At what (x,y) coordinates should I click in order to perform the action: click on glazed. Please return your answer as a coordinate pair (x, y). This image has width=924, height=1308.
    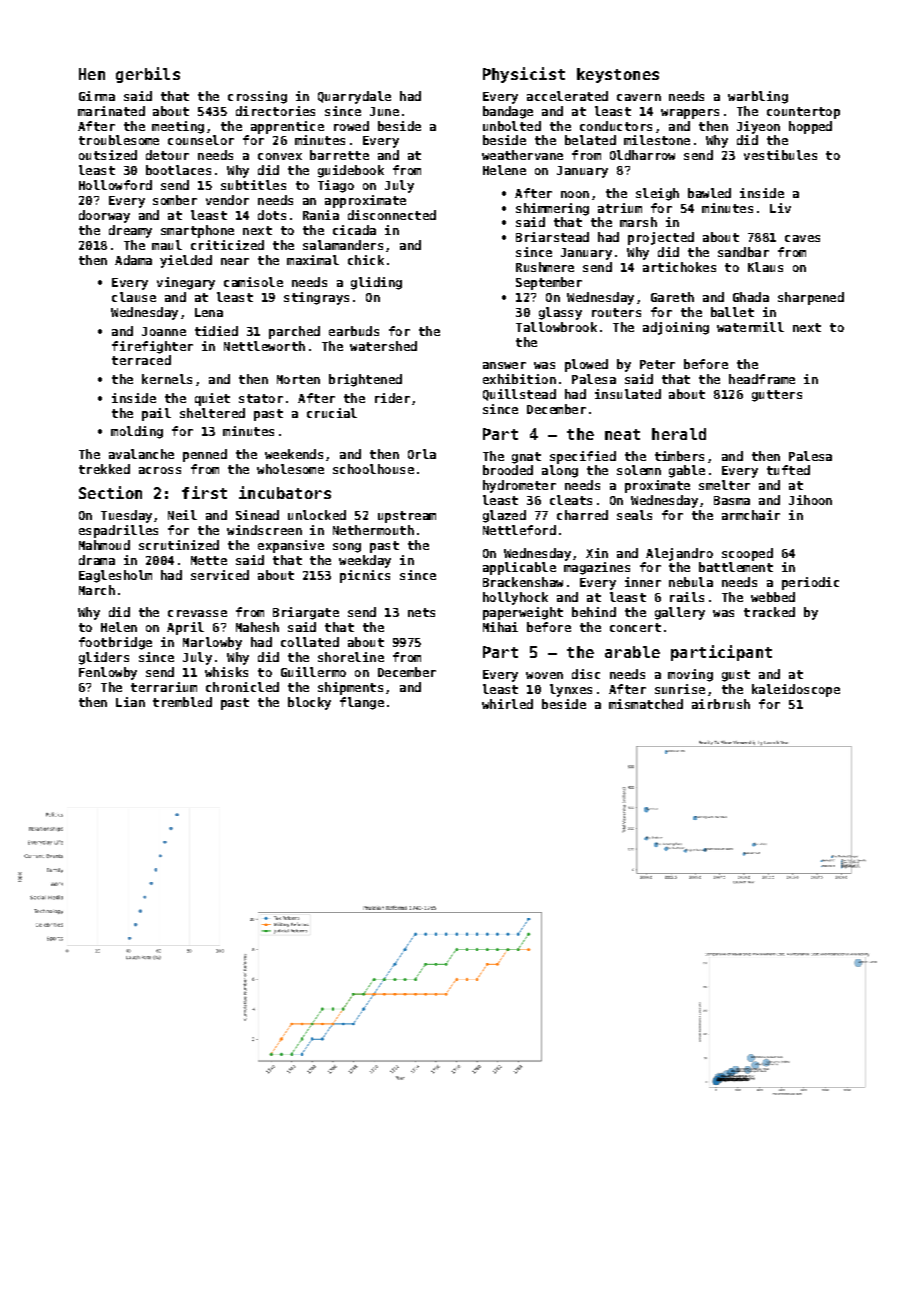
    Looking at the image, I should click on (504, 516).
